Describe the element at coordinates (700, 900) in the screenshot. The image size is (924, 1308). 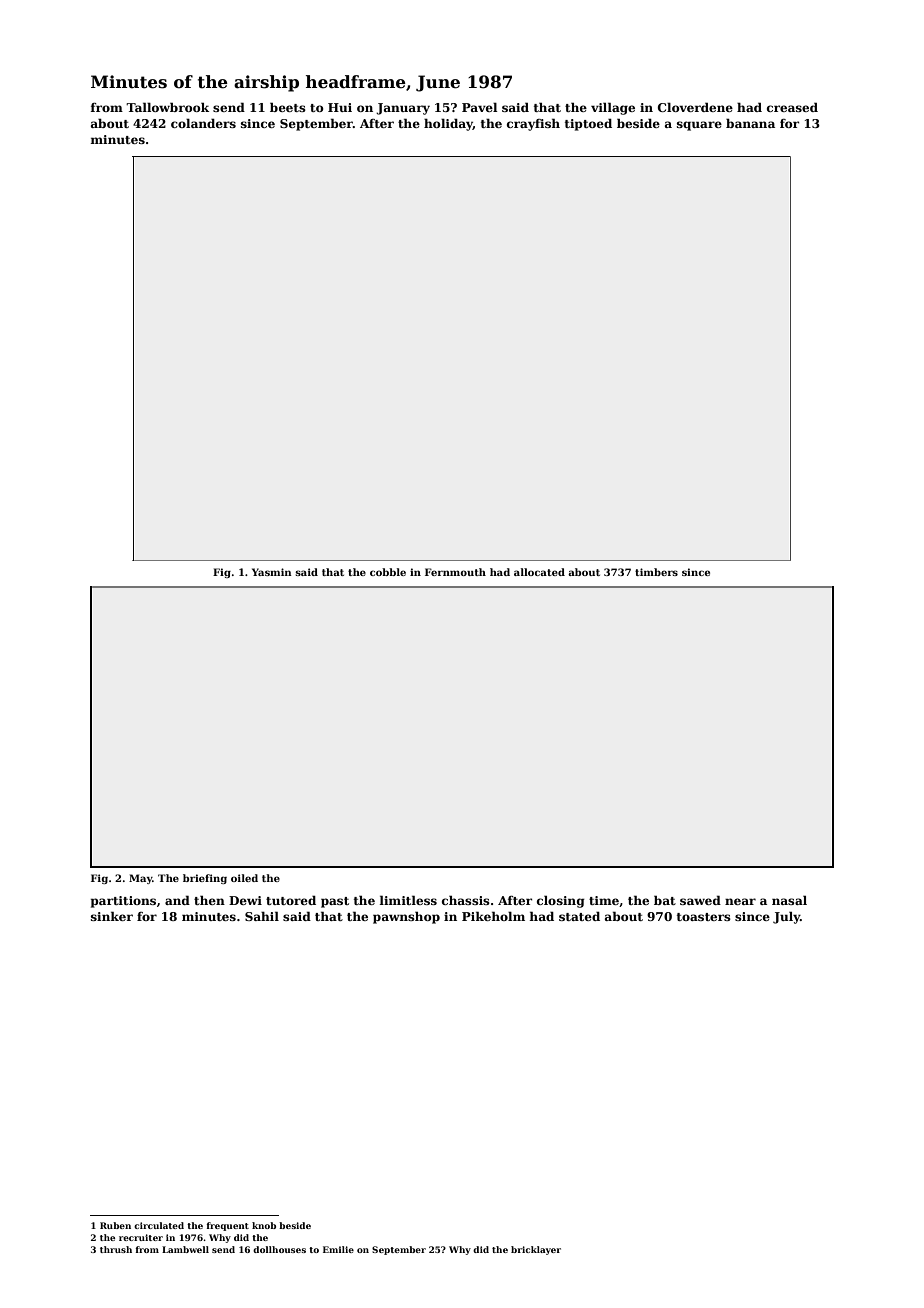
I see `sawed` at that location.
